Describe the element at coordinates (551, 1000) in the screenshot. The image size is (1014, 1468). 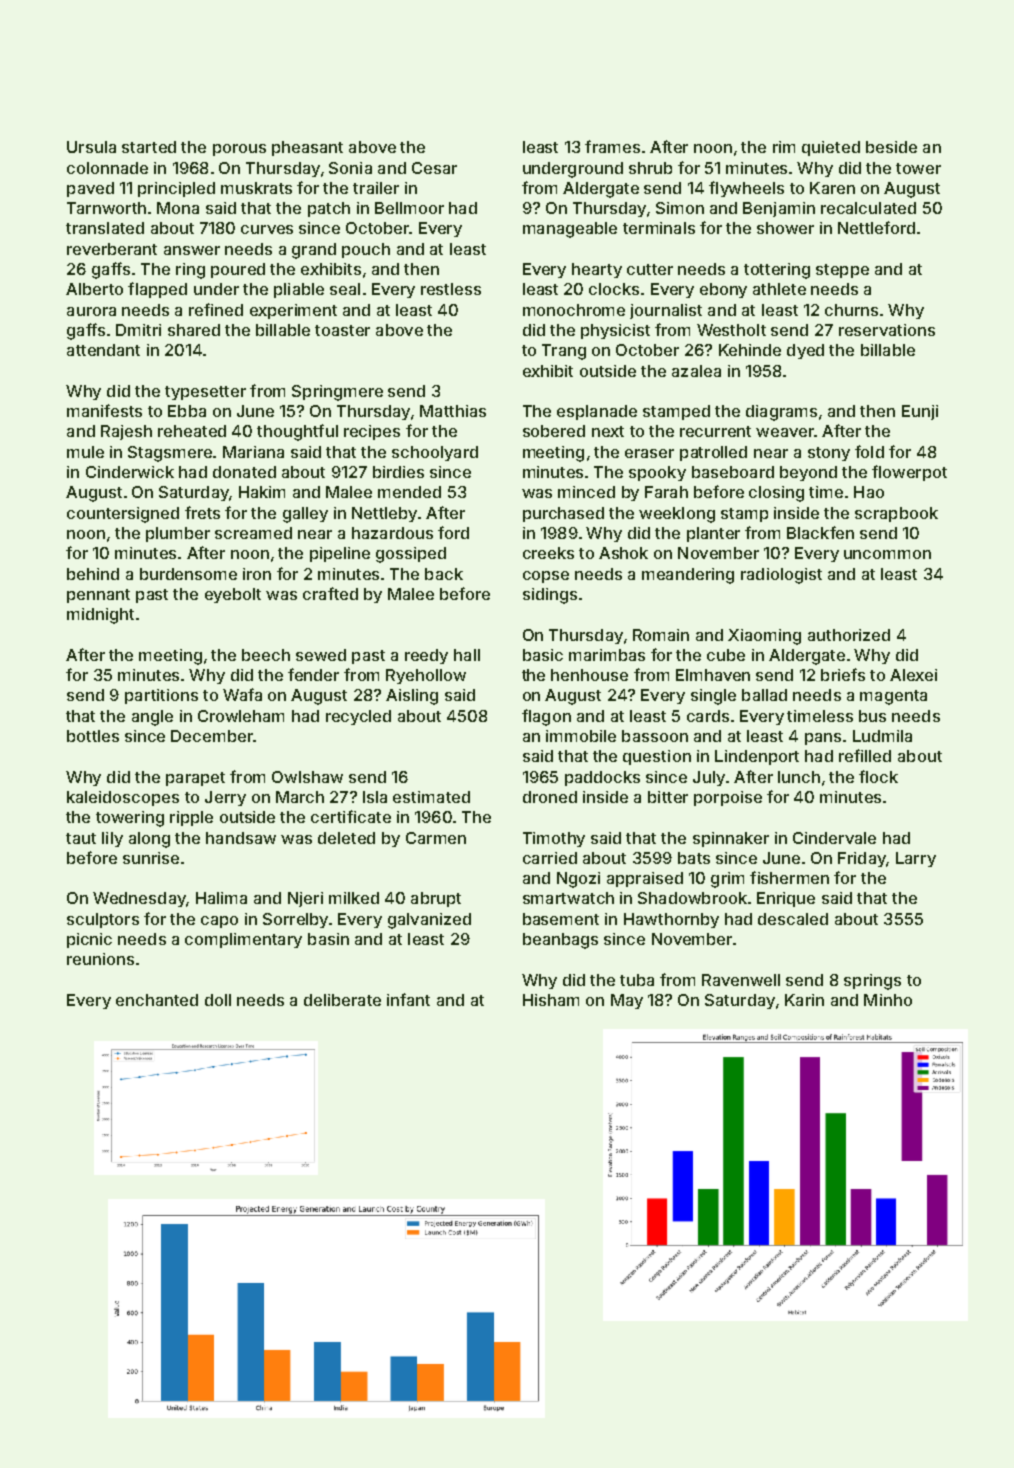
I see `Hisham` at that location.
